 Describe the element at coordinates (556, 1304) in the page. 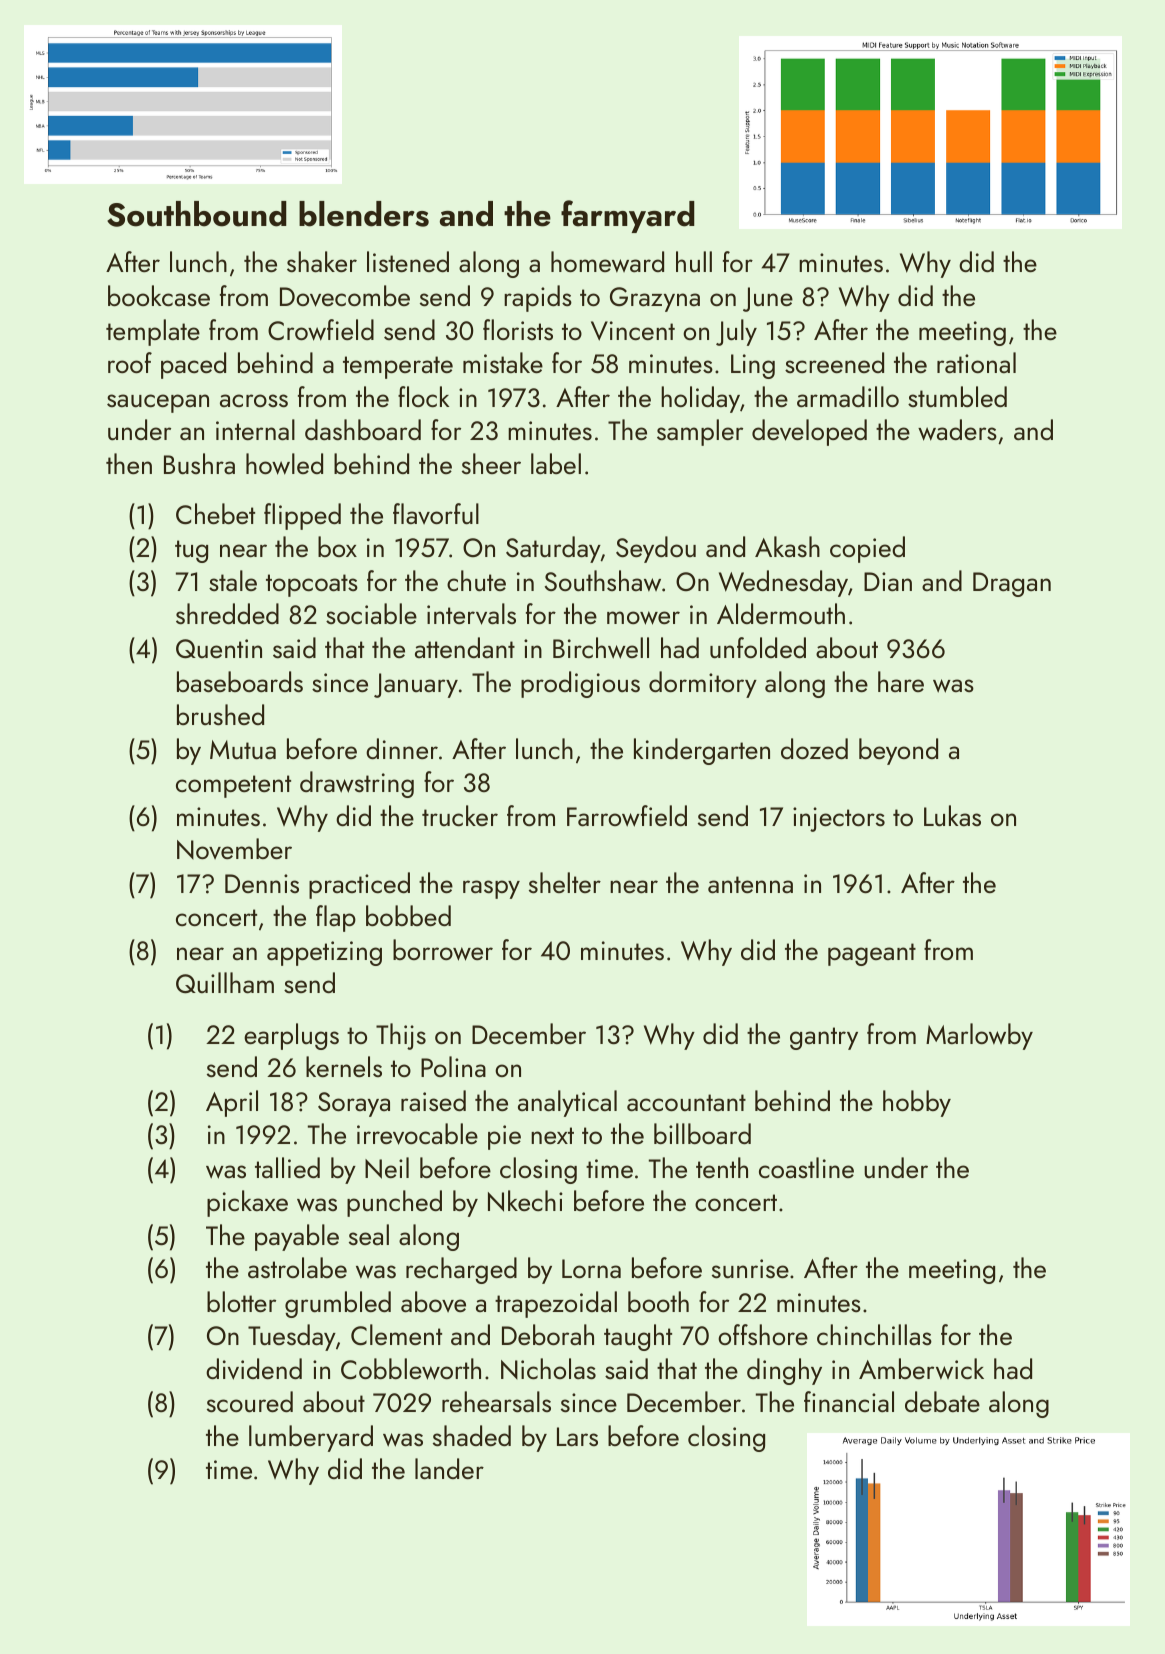

I see `trapezoidal` at that location.
